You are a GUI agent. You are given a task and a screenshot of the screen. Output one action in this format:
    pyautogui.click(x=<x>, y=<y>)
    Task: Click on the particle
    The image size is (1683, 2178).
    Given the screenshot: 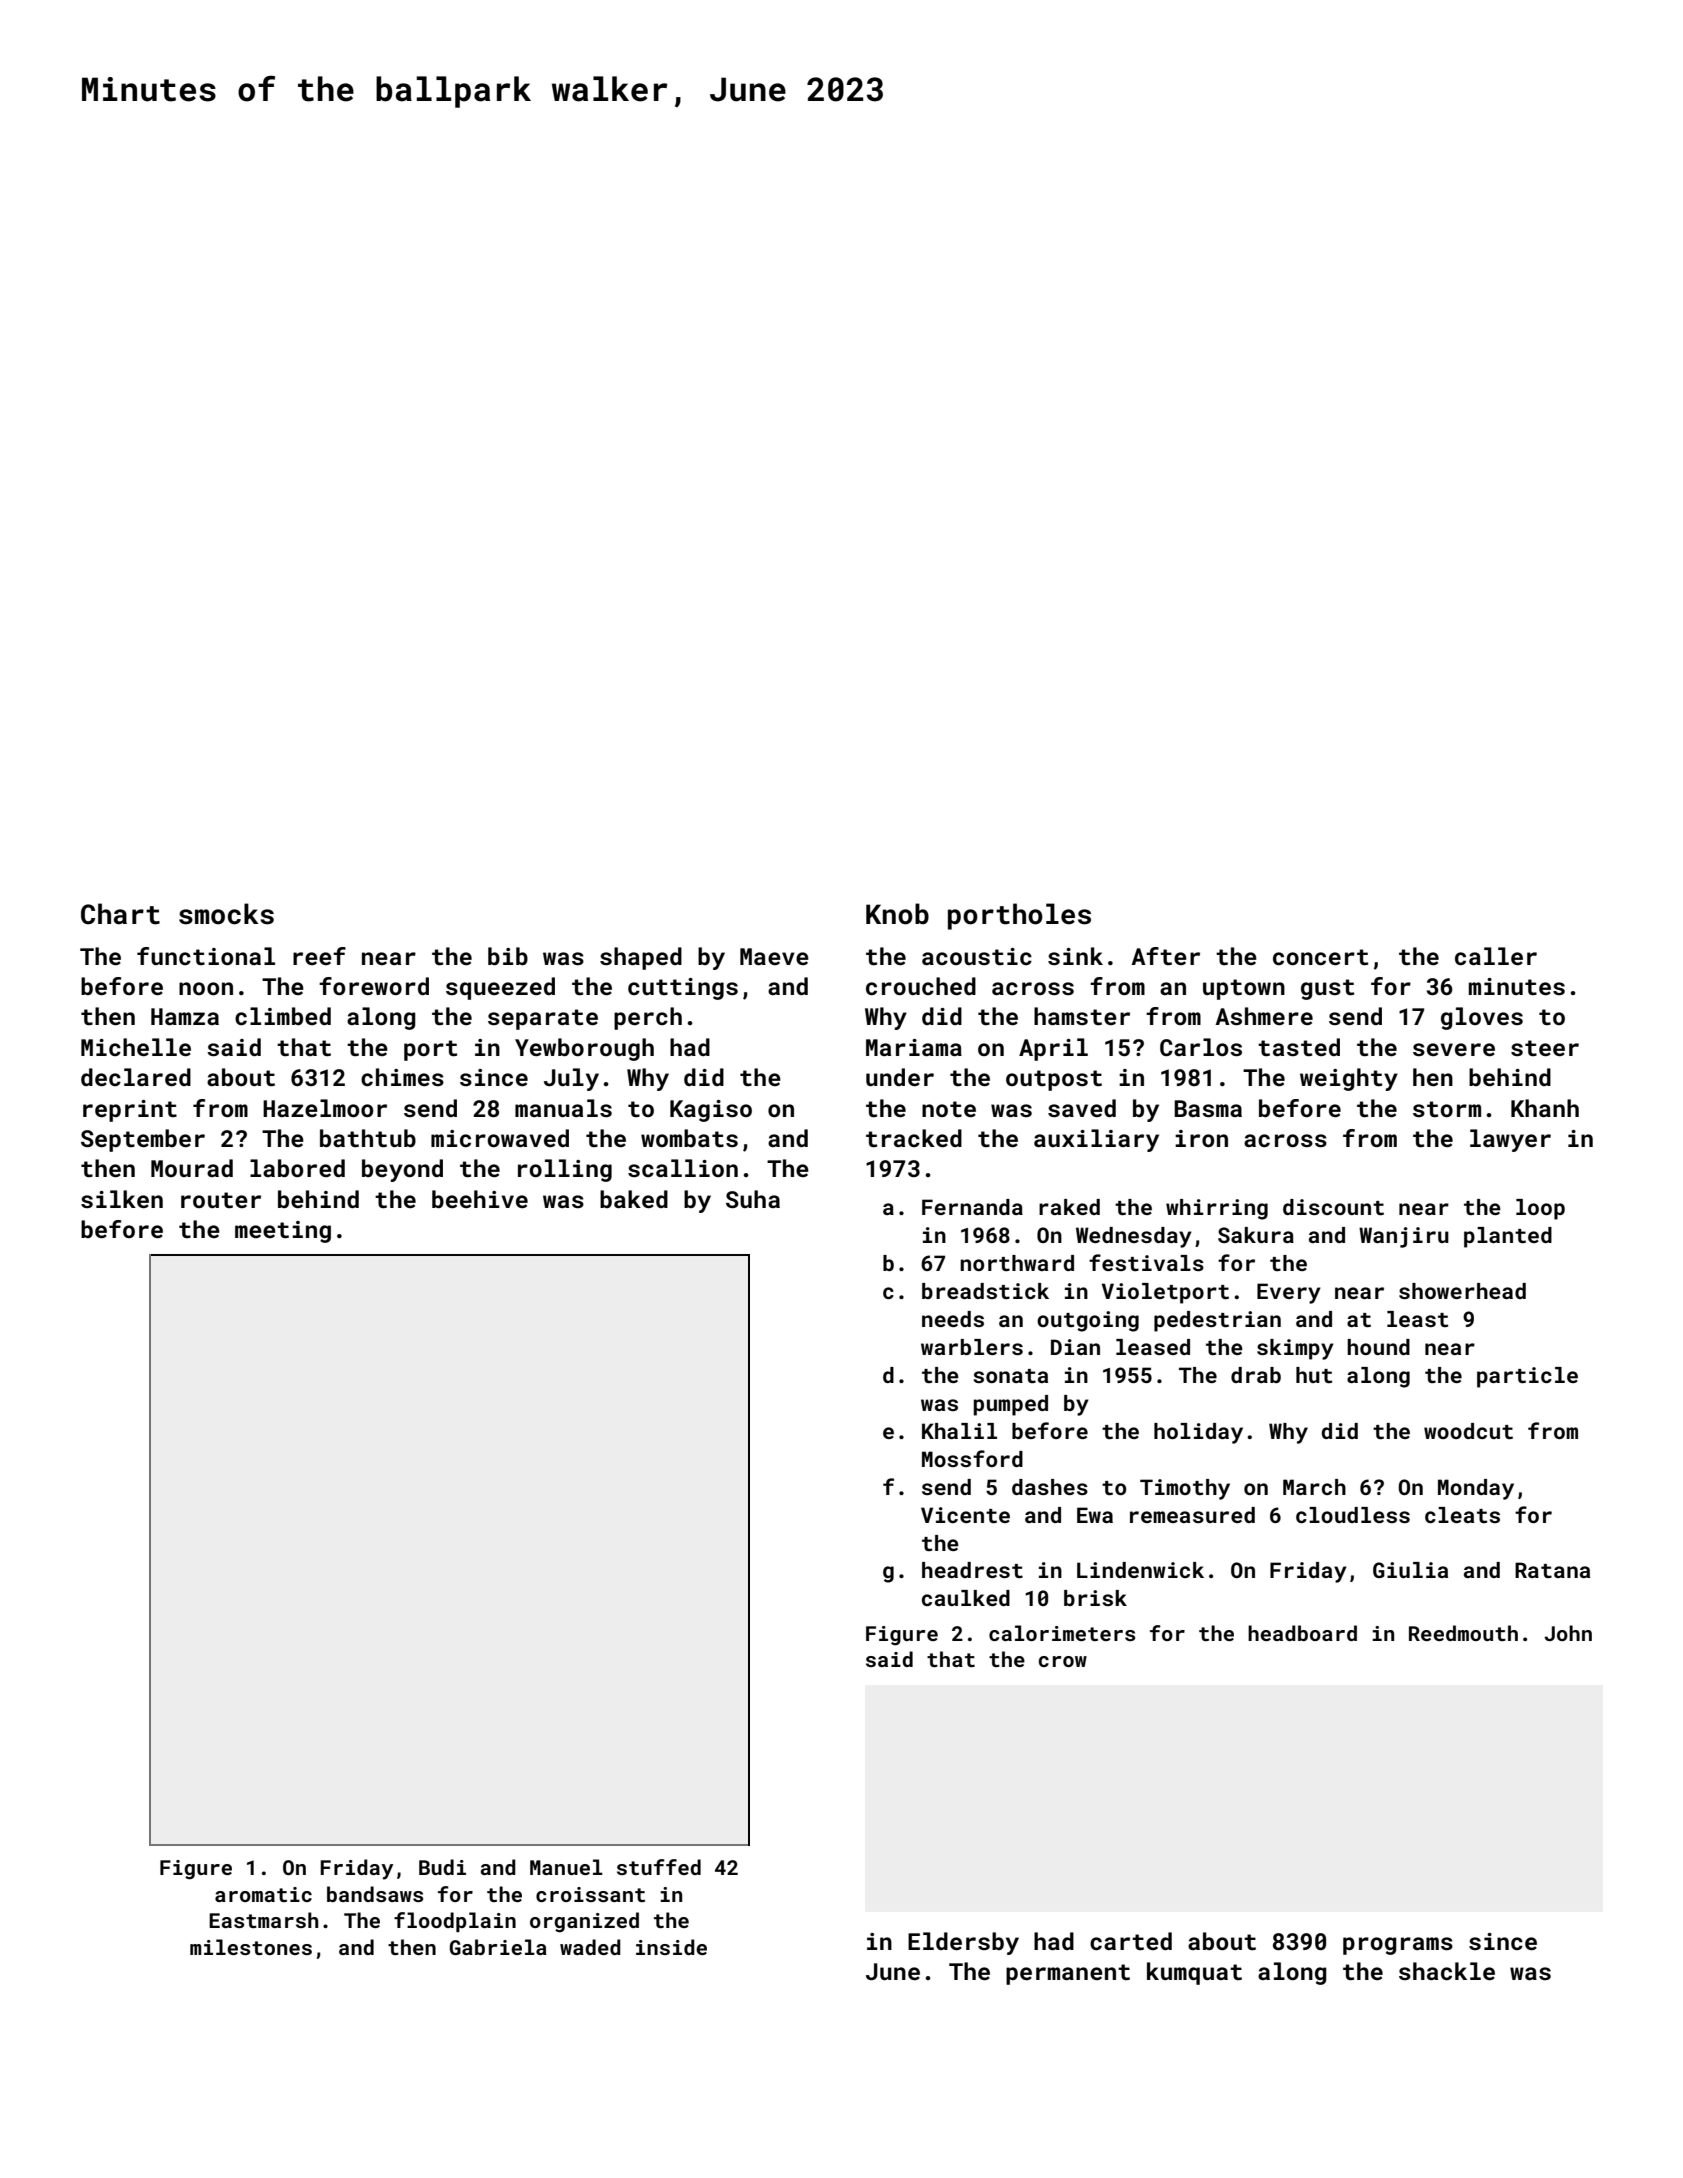 What is the action you would take?
    pyautogui.click(x=1527, y=1377)
